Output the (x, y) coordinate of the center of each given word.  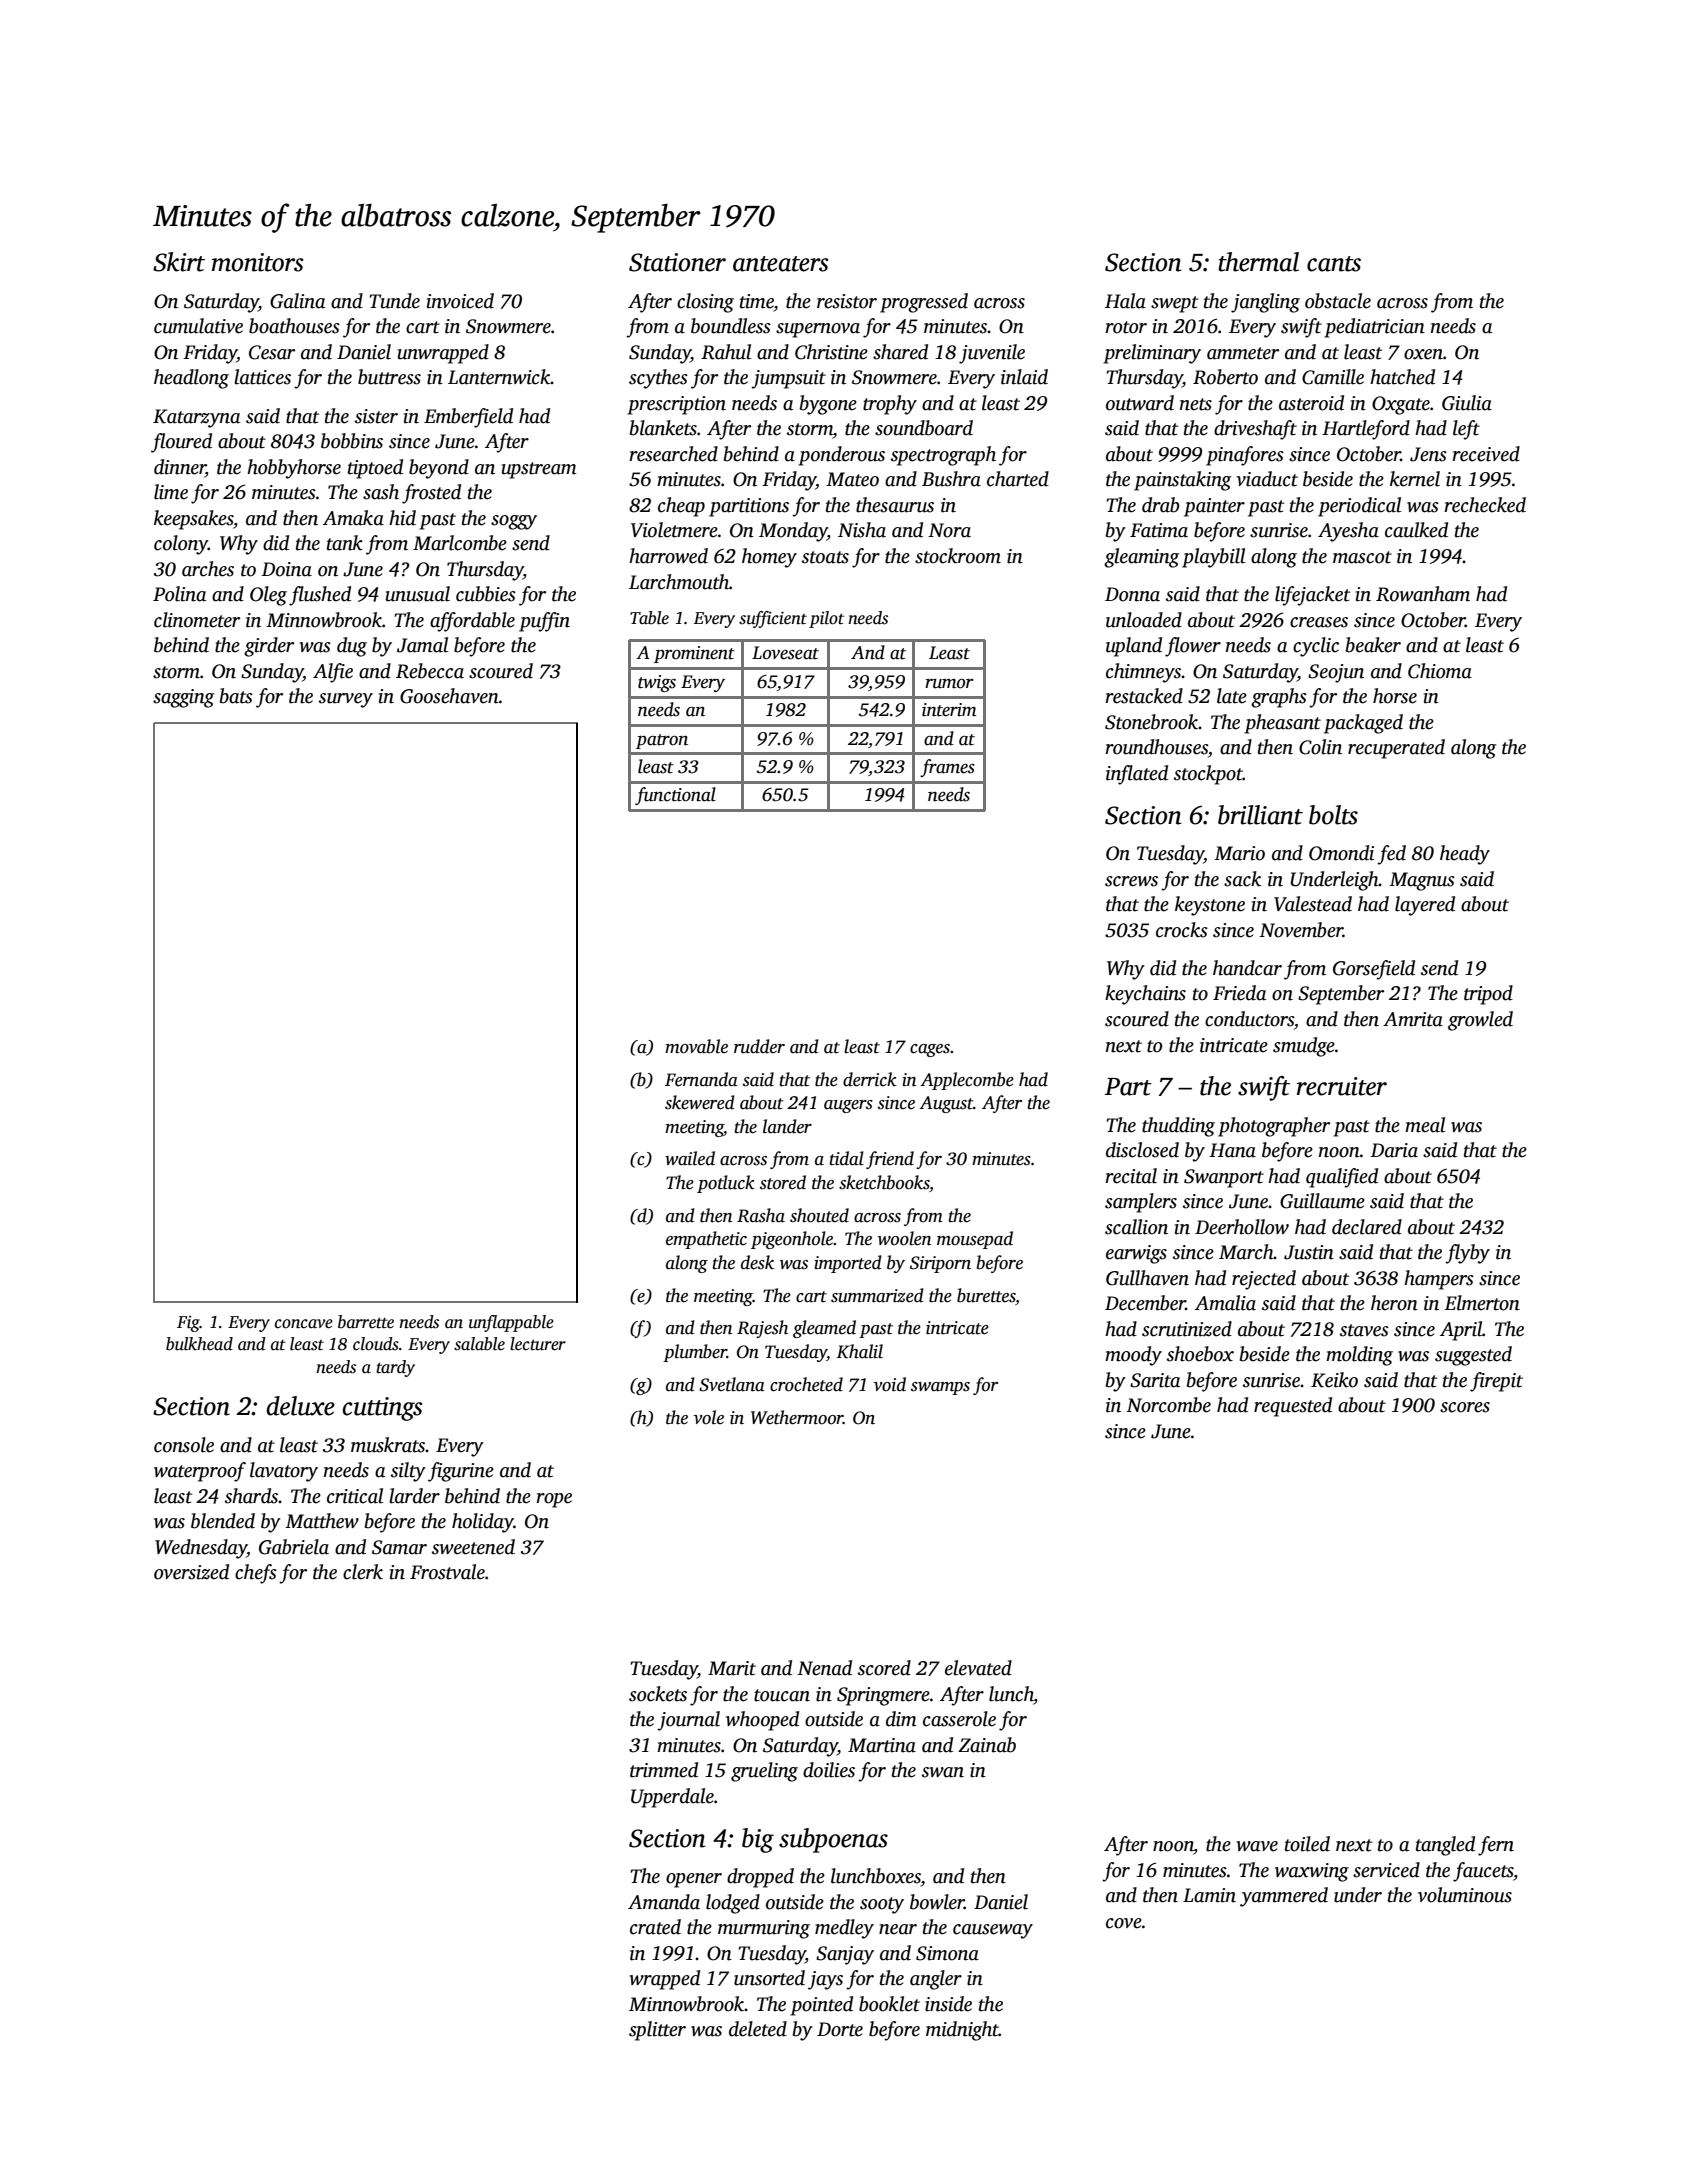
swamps (940, 1388)
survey (346, 700)
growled (1480, 1021)
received (1486, 454)
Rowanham (1423, 594)
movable (696, 1046)
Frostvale (447, 1572)
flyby (1467, 1254)
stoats (825, 557)
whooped (762, 1721)
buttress (389, 377)
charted (1018, 479)
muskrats (388, 1445)
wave (1257, 1846)
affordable (472, 622)
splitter (657, 2031)
